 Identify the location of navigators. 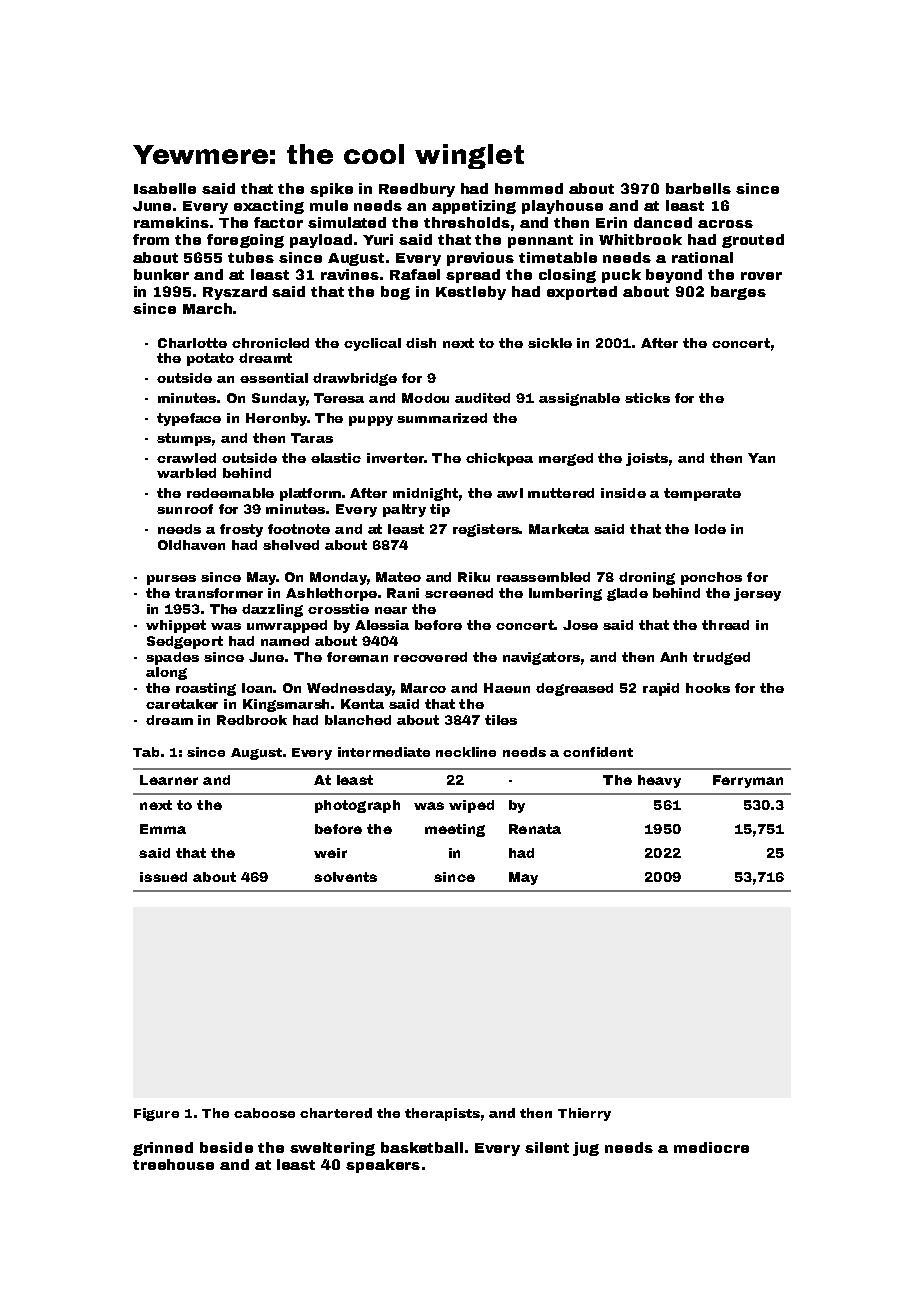
(541, 658).
